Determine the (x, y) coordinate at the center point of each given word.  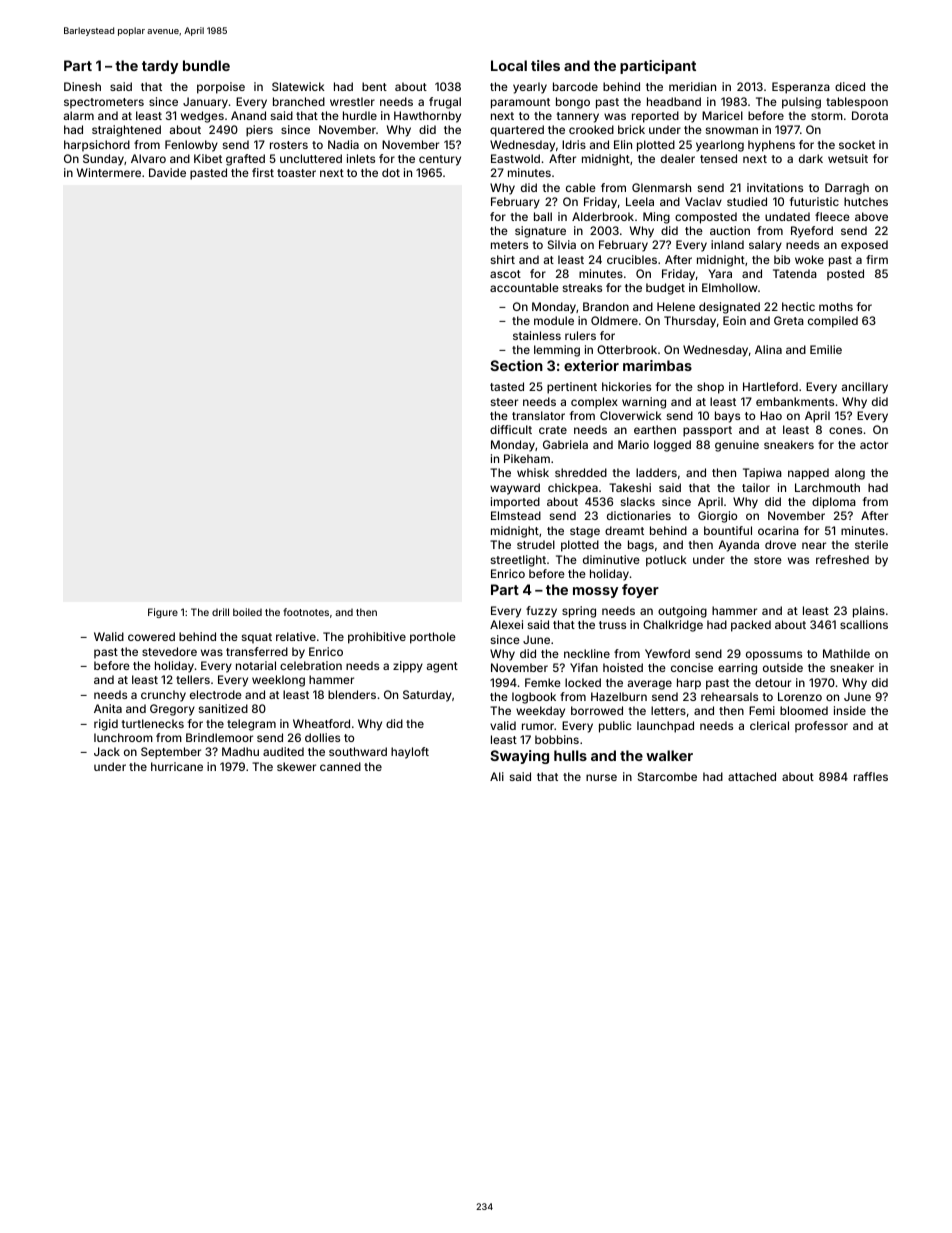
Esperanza (801, 88)
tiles (545, 65)
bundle (206, 65)
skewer (296, 766)
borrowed (597, 710)
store (768, 560)
